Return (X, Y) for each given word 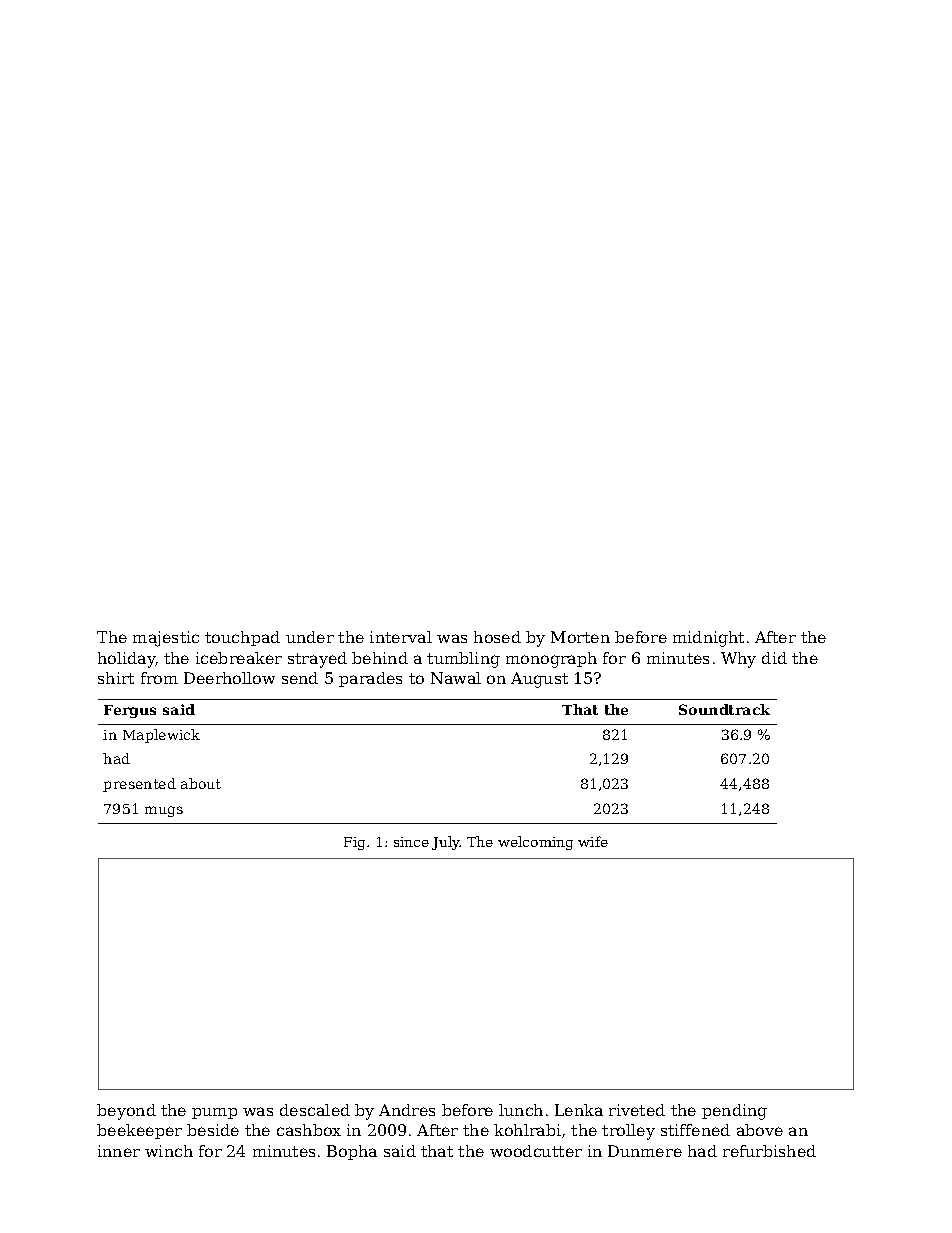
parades (370, 679)
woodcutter (536, 1151)
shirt (116, 678)
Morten (580, 637)
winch (169, 1151)
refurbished (769, 1151)
